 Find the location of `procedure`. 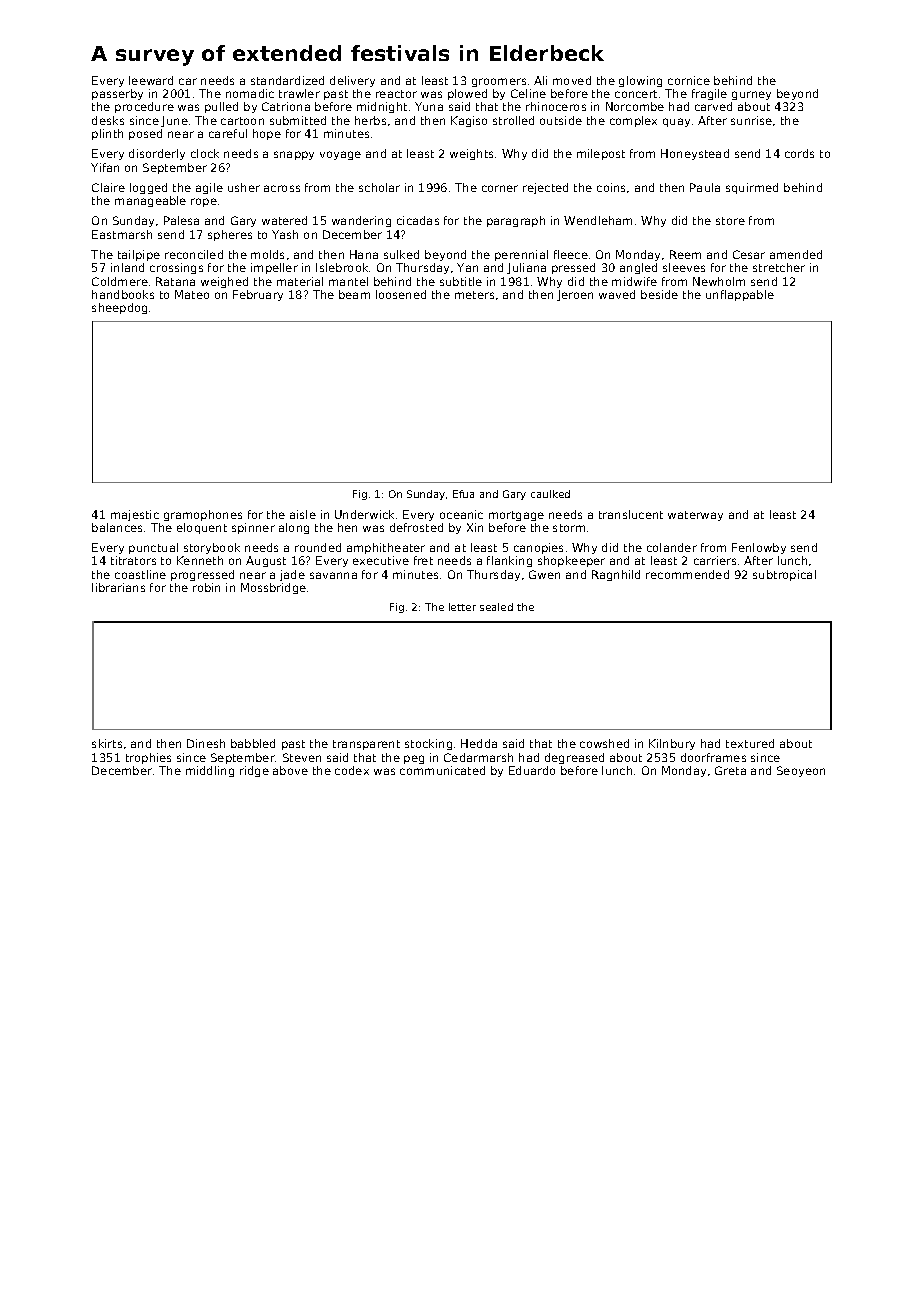

procedure is located at coordinates (144, 107).
